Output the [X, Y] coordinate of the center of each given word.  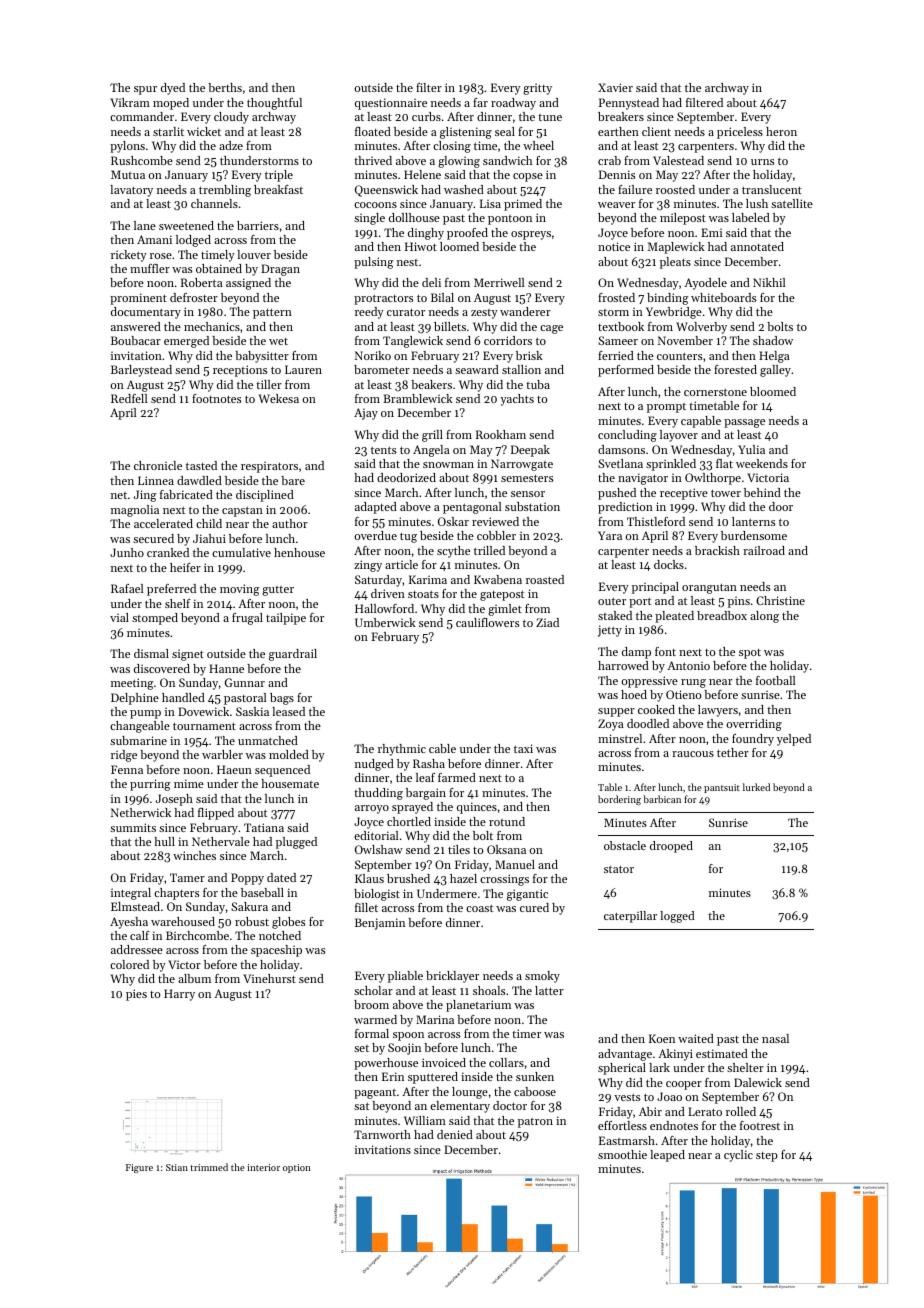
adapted [376, 508]
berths [225, 87]
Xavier [615, 87]
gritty [537, 89]
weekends [762, 463]
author [290, 523]
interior [263, 1167]
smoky [542, 977]
